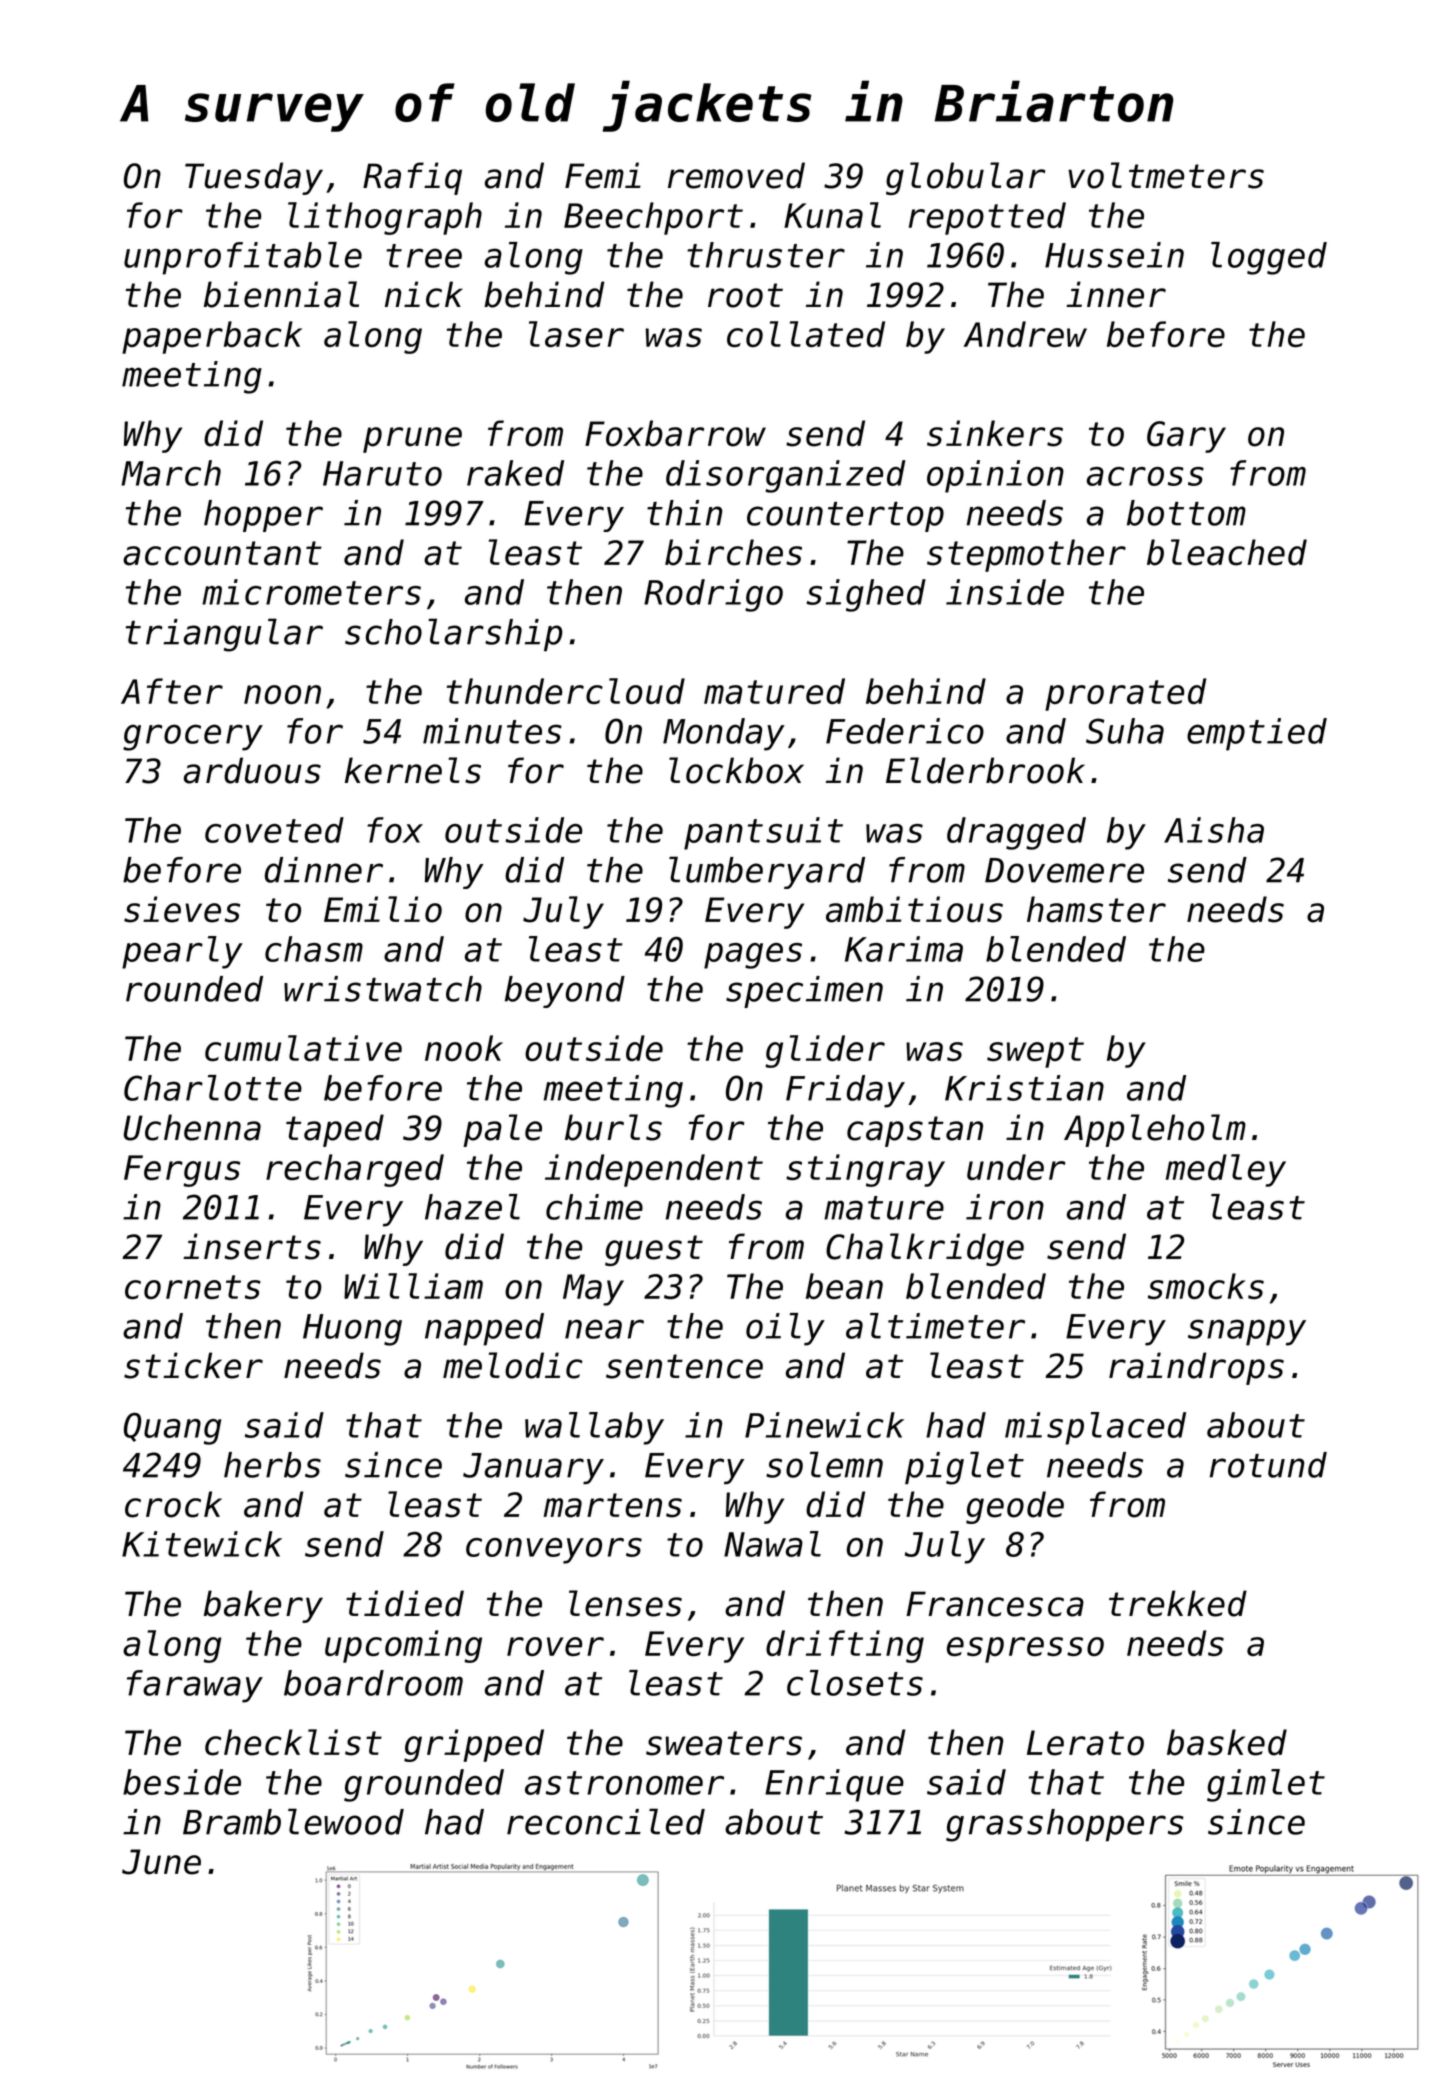 The width and height of the screenshot is (1450, 2100). I want to click on lenses, so click(625, 1603).
